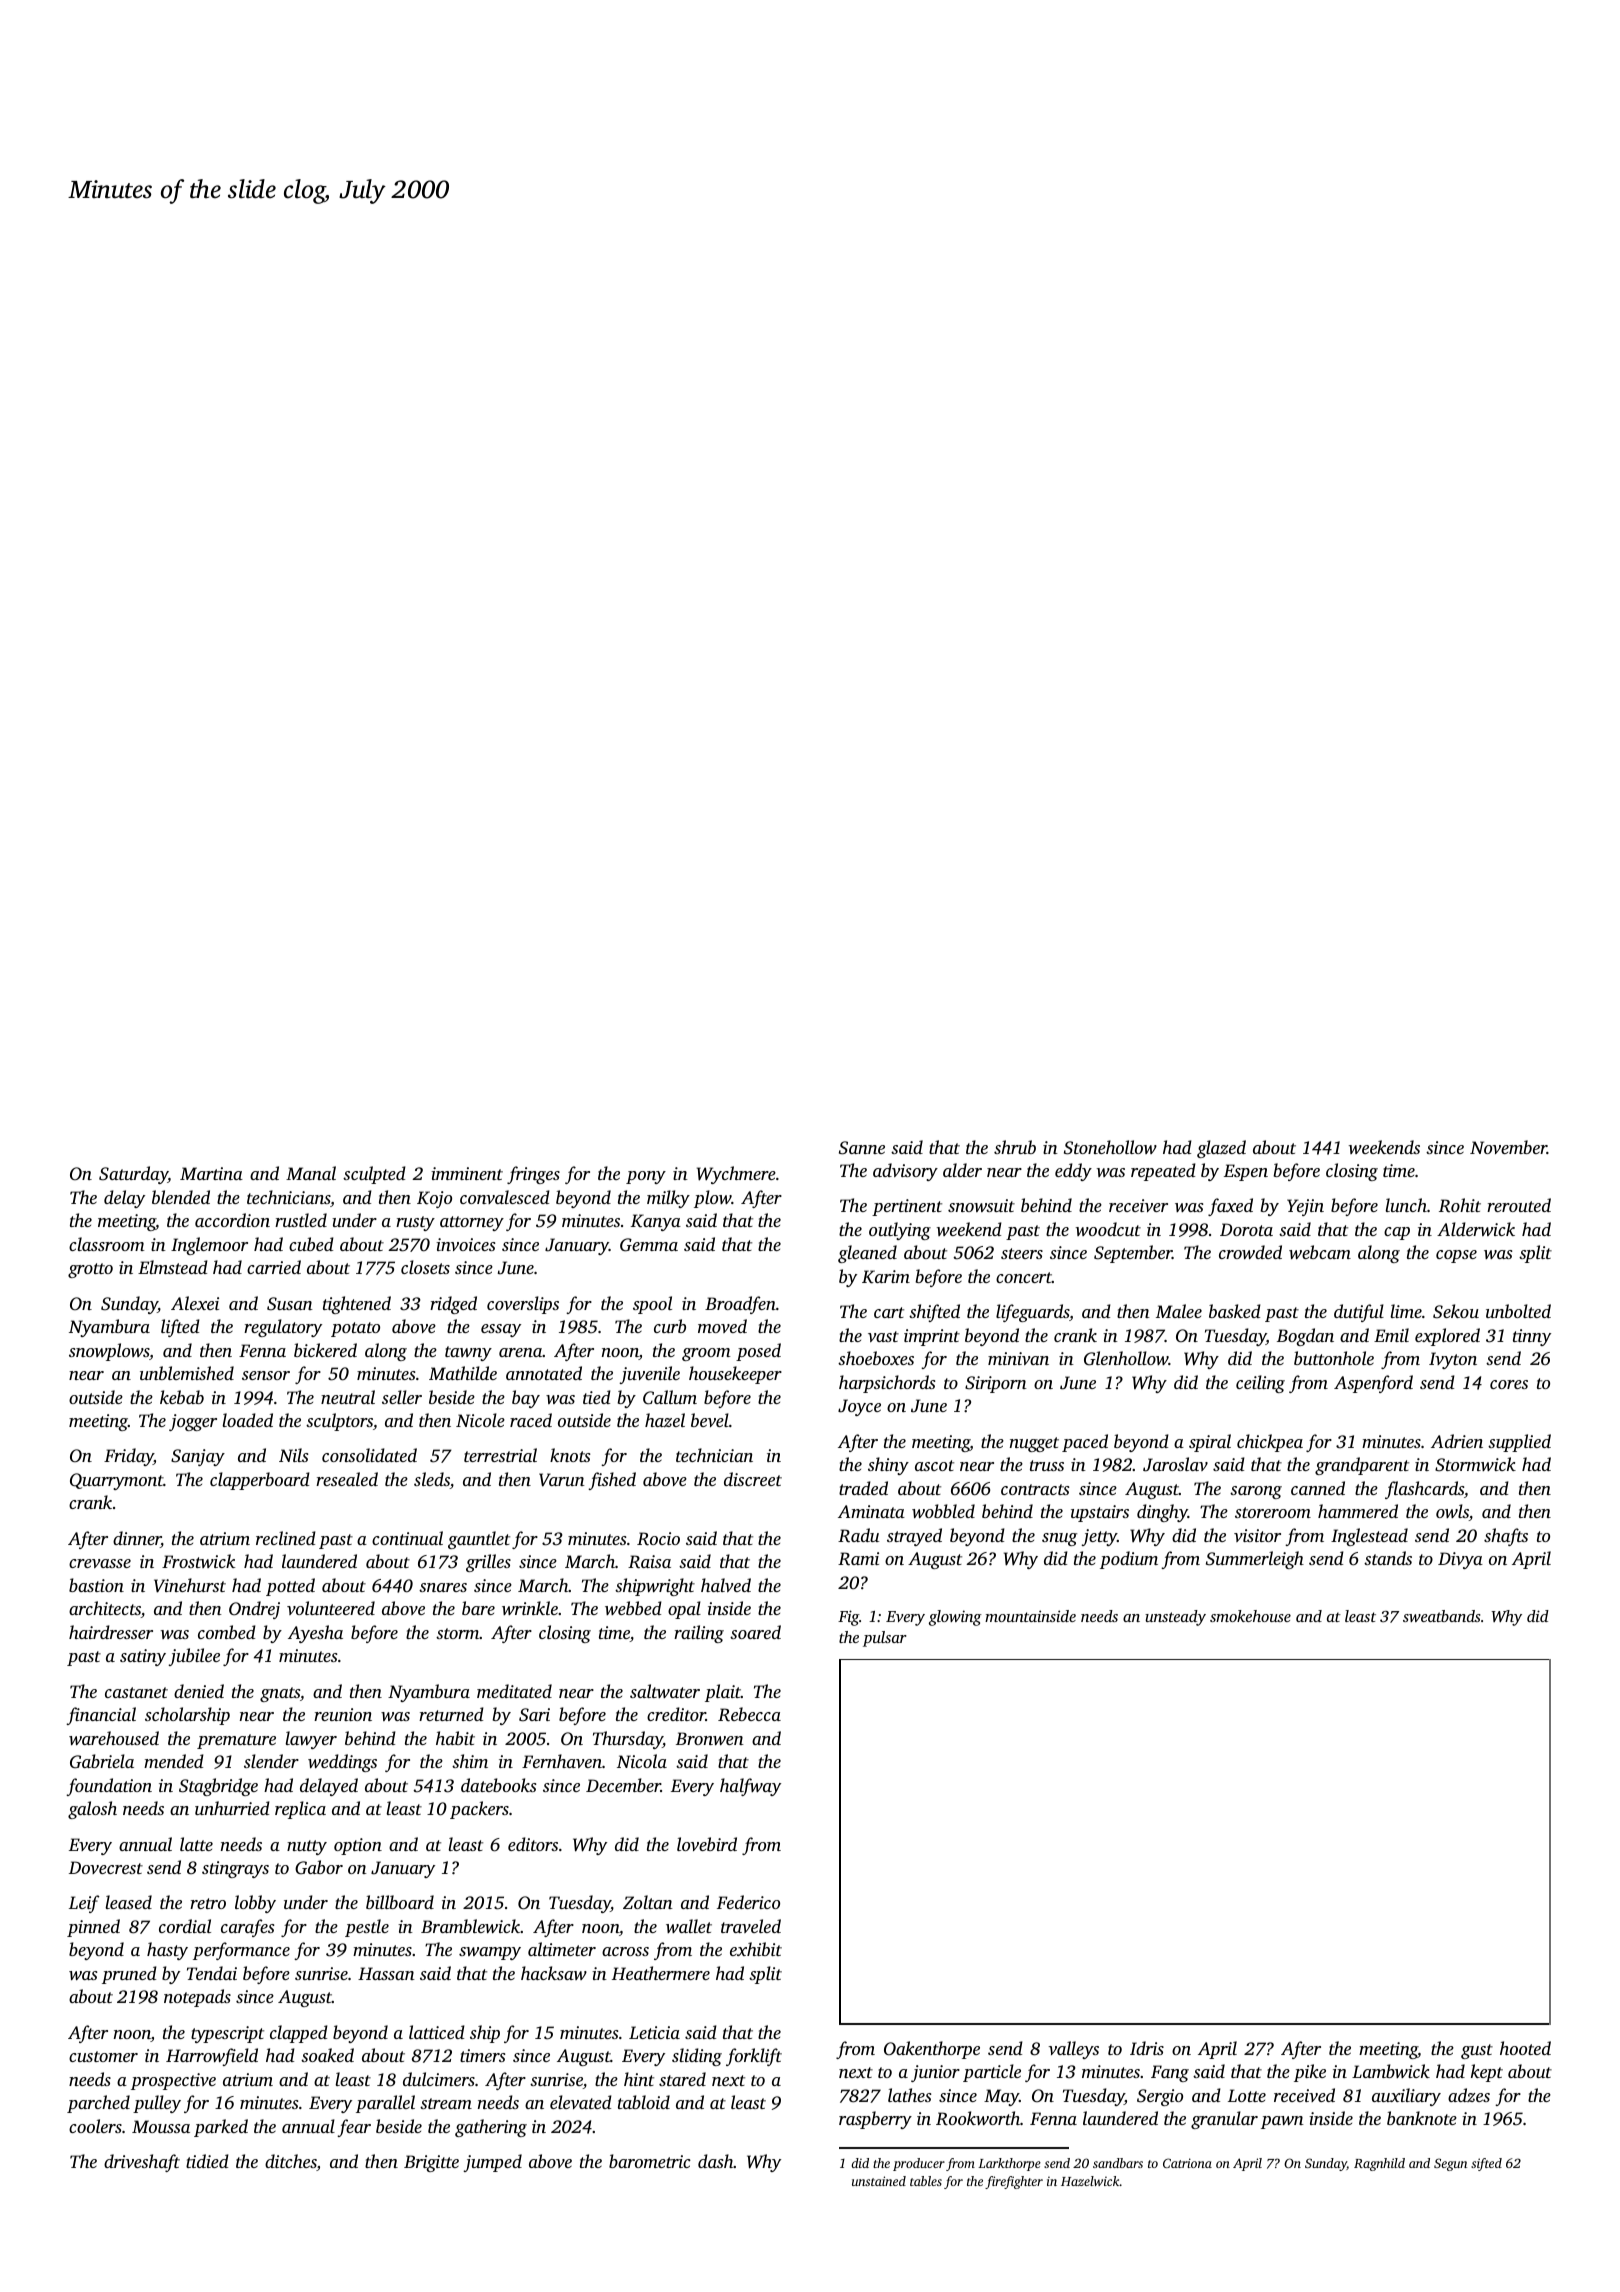 The image size is (1620, 2292). I want to click on Summerleigh, so click(1255, 1560).
